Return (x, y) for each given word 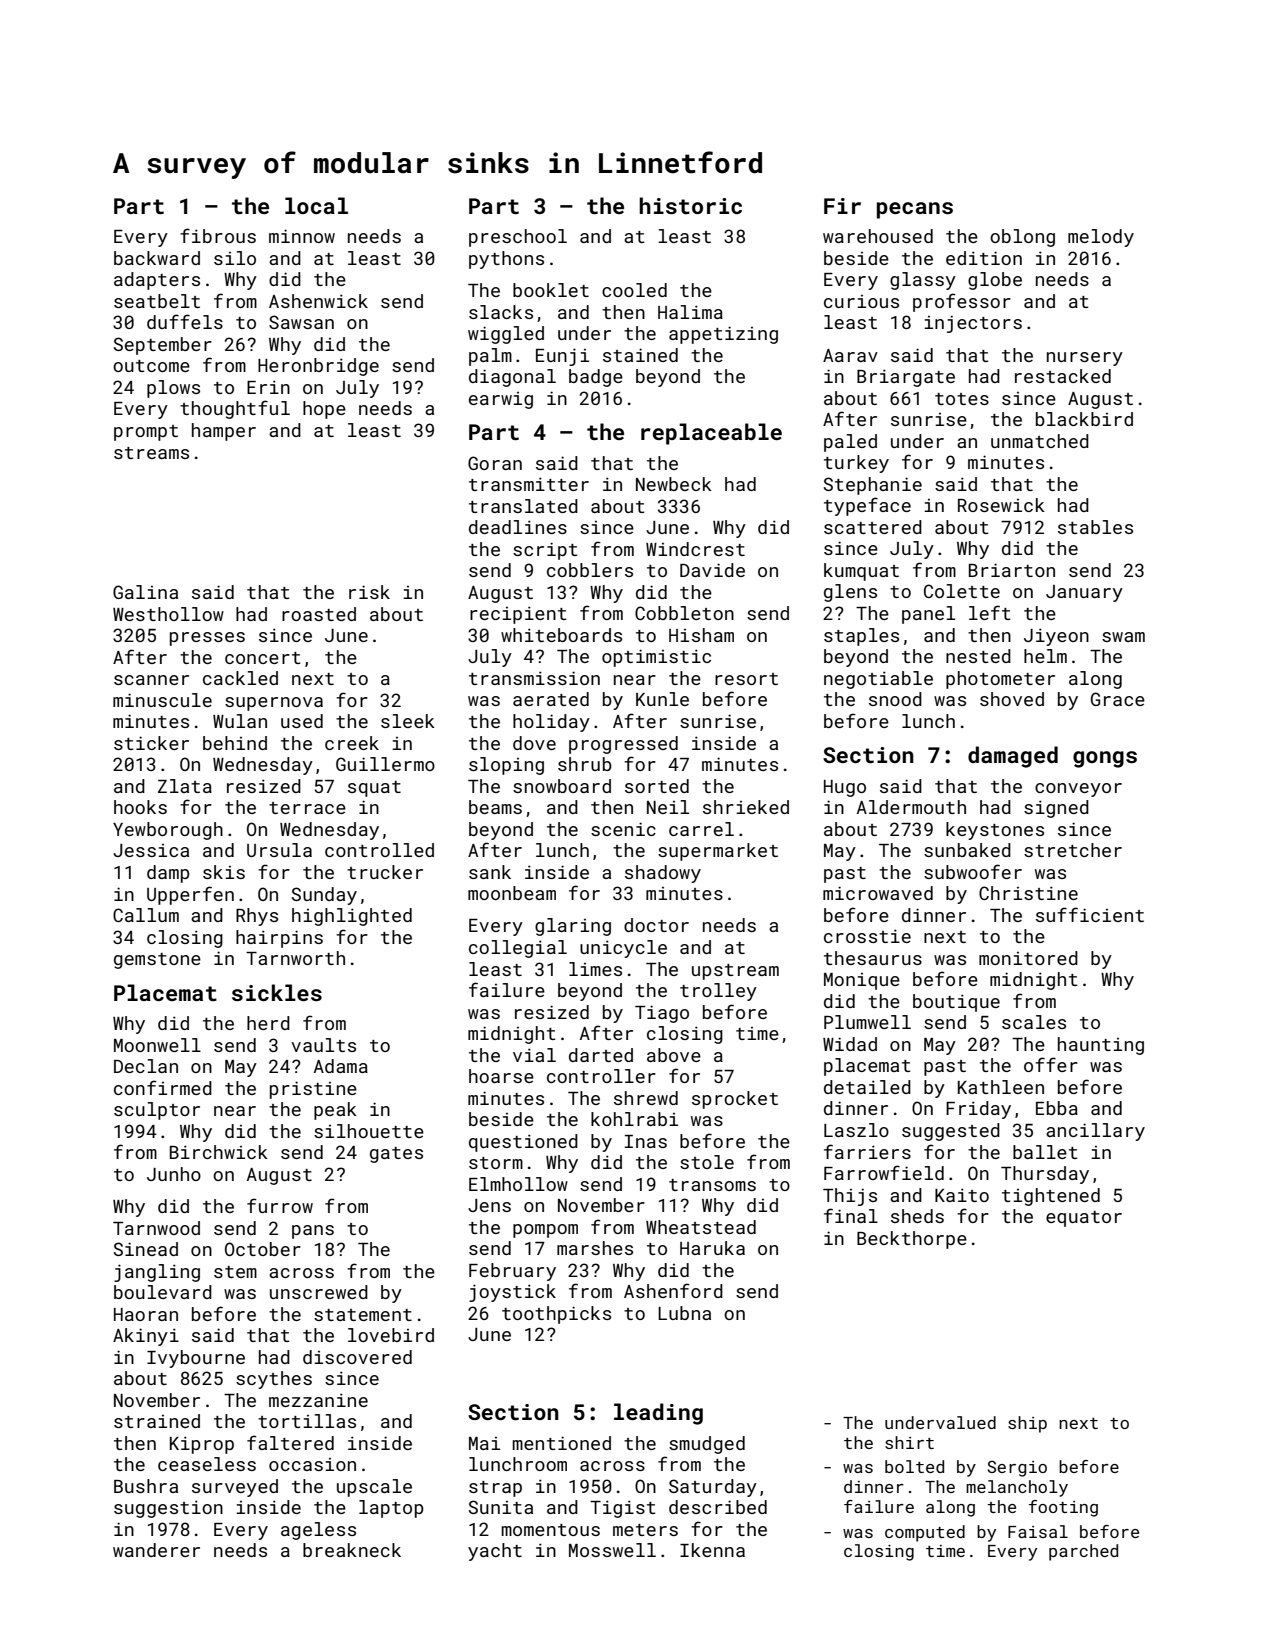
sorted (657, 786)
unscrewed (319, 1292)
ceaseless (207, 1464)
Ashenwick (318, 301)
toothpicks (556, 1315)
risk (369, 592)
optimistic (656, 658)
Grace (1118, 699)
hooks (140, 807)
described (718, 1507)
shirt (909, 1442)
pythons (506, 260)
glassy (923, 281)
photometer (1000, 680)
